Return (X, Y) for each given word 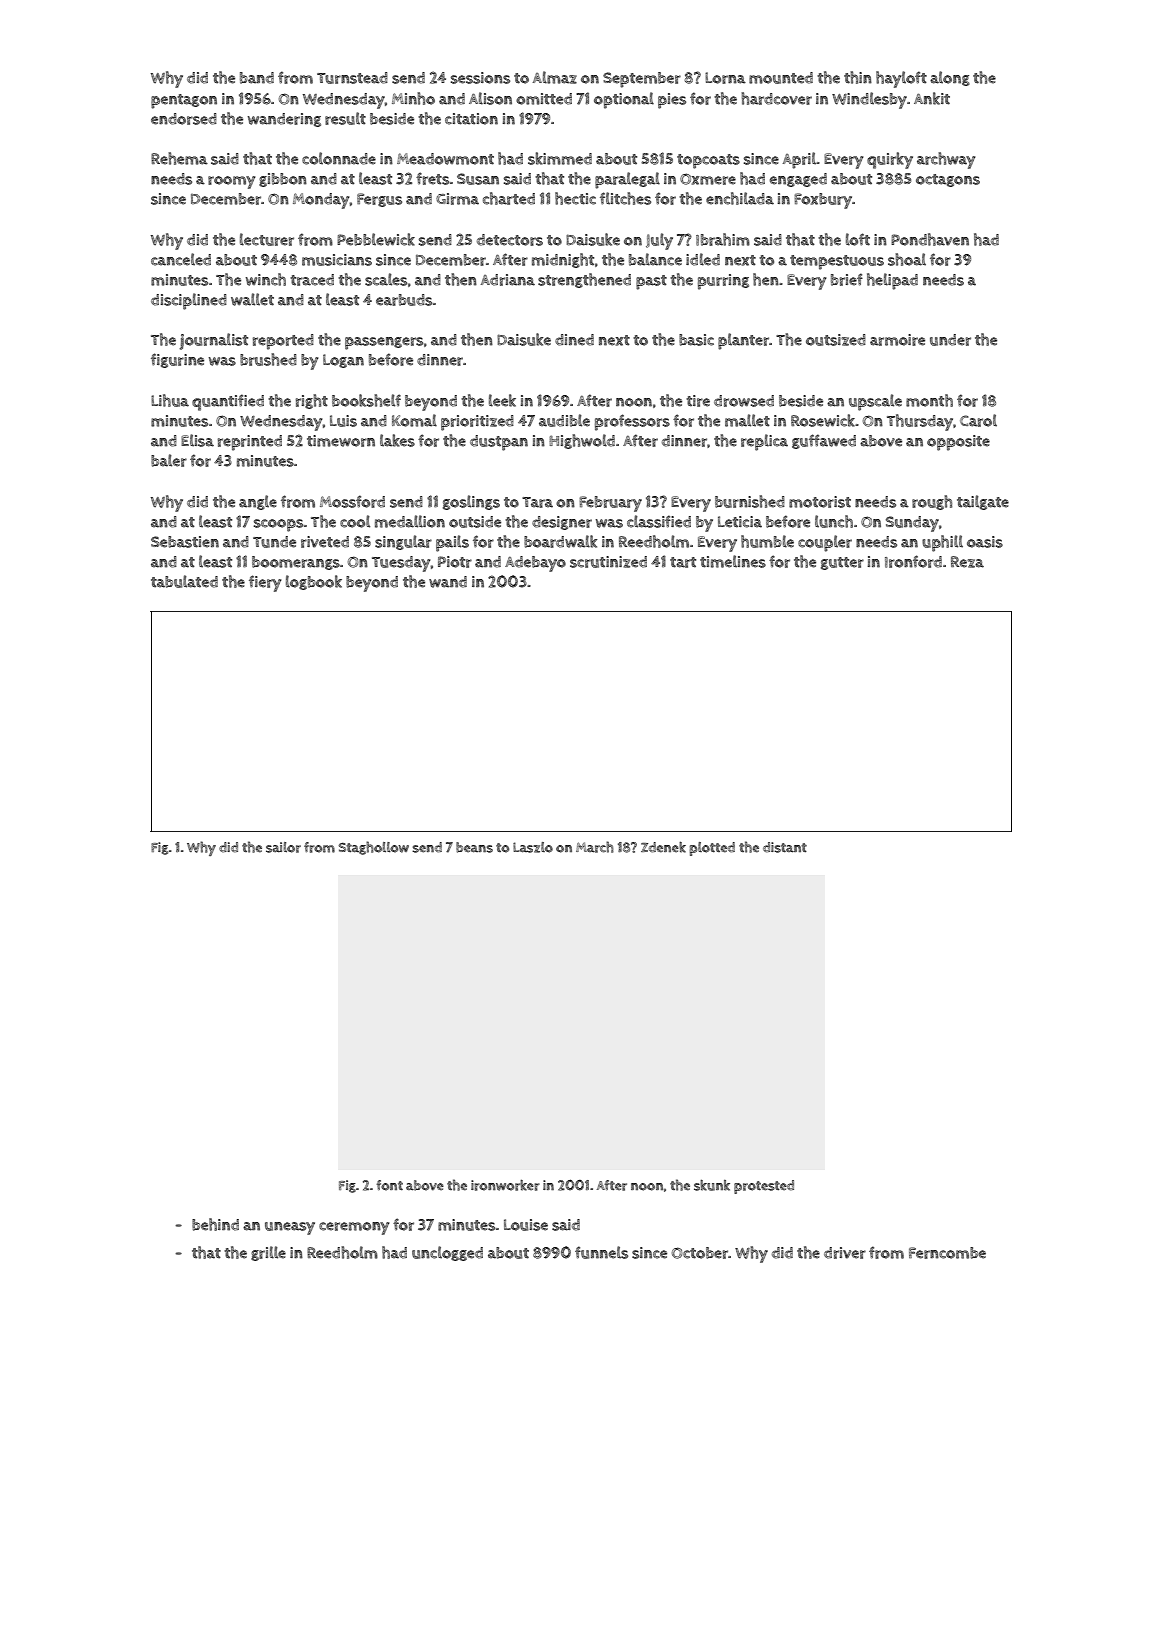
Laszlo (533, 847)
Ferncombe (947, 1253)
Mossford (352, 501)
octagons (948, 180)
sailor (283, 847)
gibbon (283, 180)
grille (268, 1253)
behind (215, 1224)
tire (698, 401)
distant (785, 847)
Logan (343, 361)
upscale (875, 402)
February (610, 504)
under (950, 340)
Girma (457, 199)
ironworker (505, 1185)
